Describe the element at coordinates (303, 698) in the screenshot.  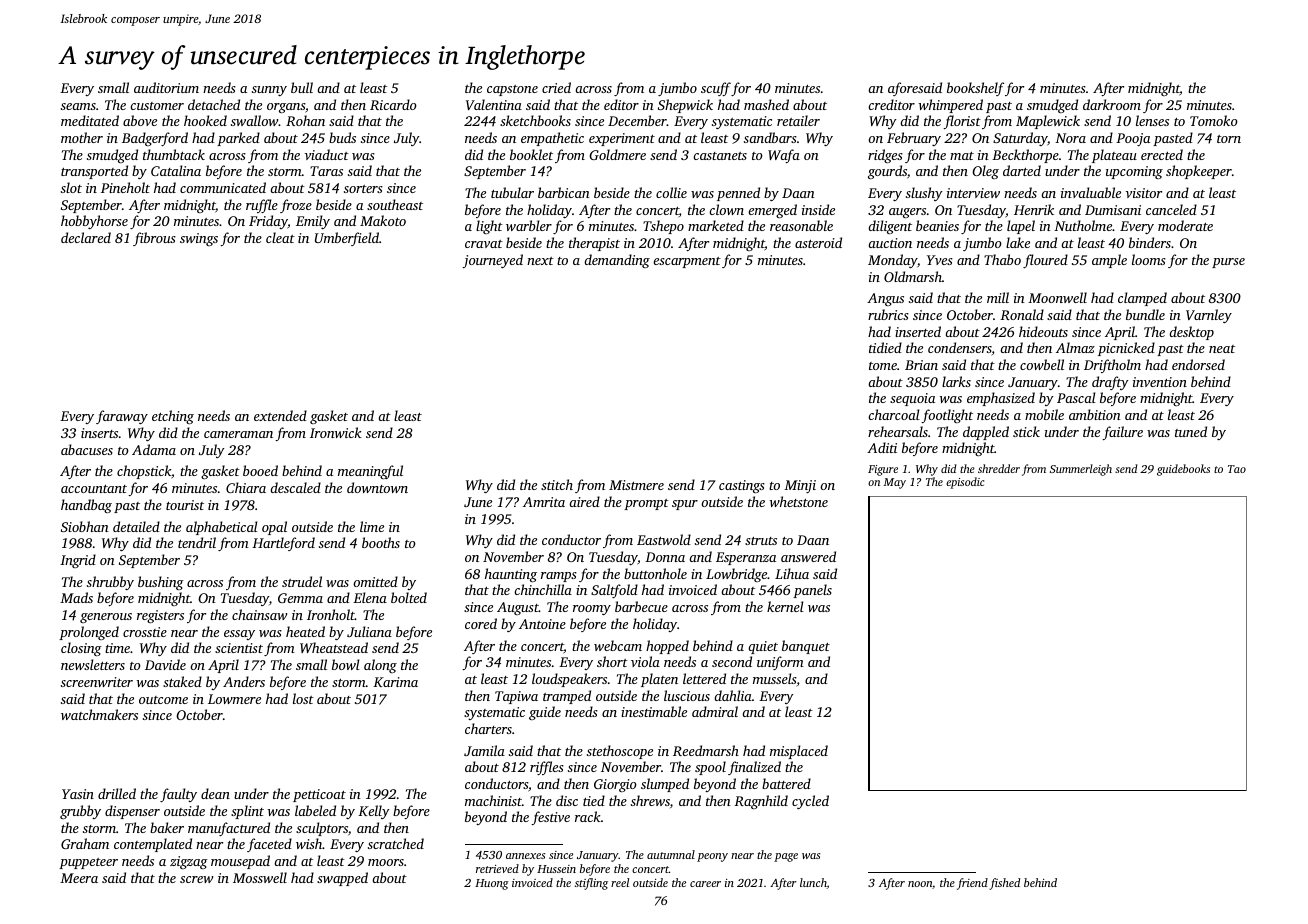
I see `lost` at that location.
